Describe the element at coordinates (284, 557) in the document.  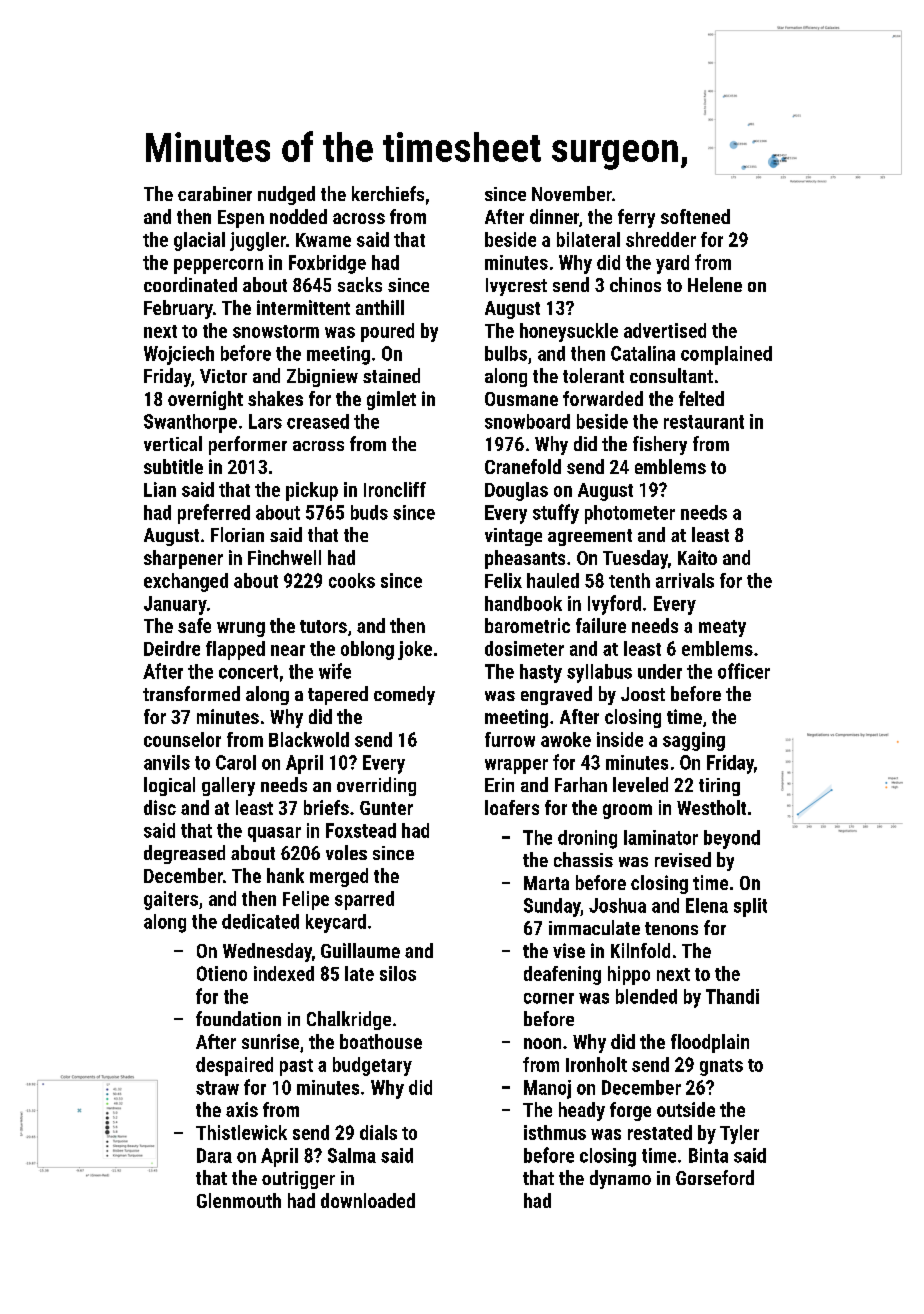
I see `Finchwell` at that location.
